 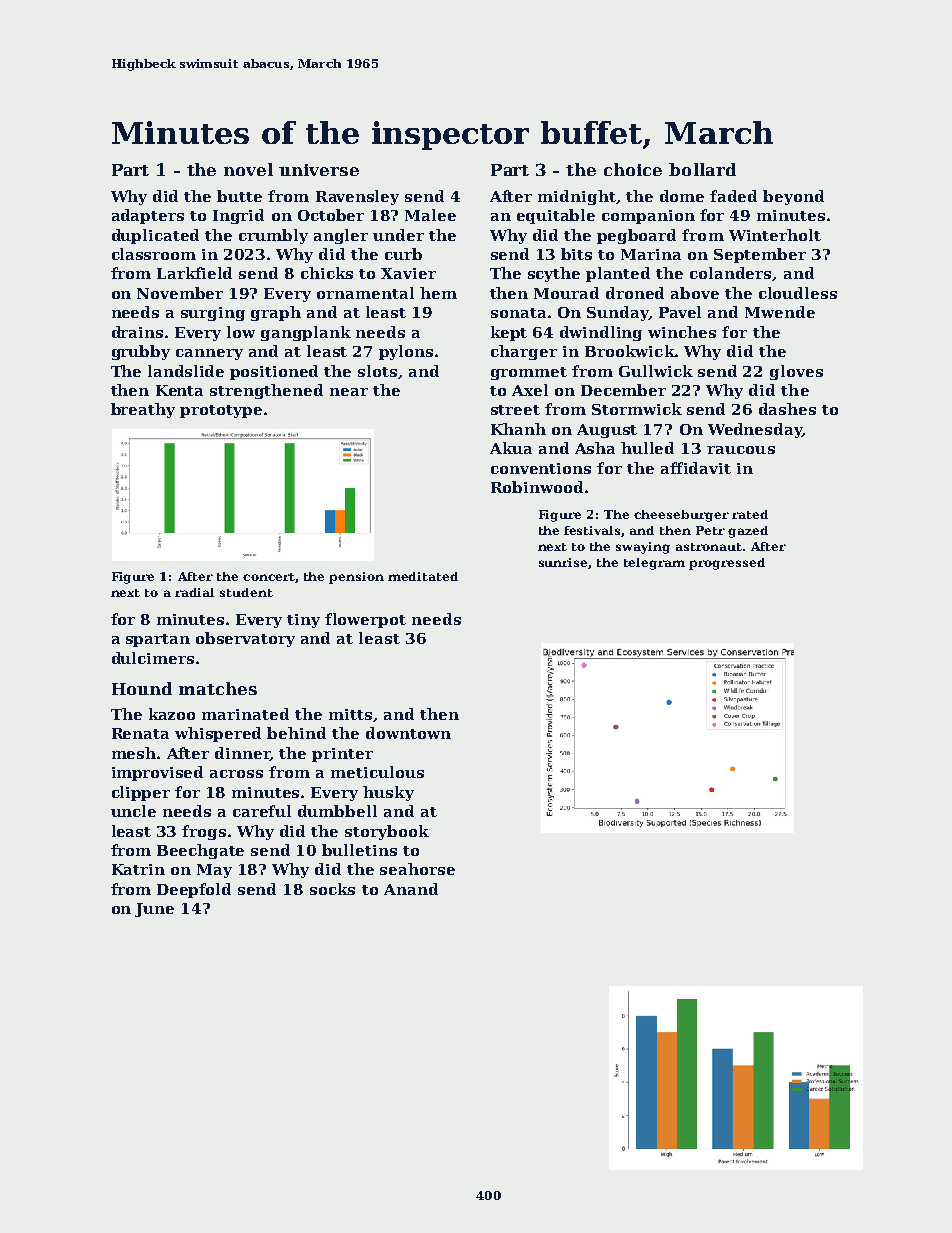 What do you see at coordinates (696, 468) in the screenshot?
I see `affidavit` at bounding box center [696, 468].
